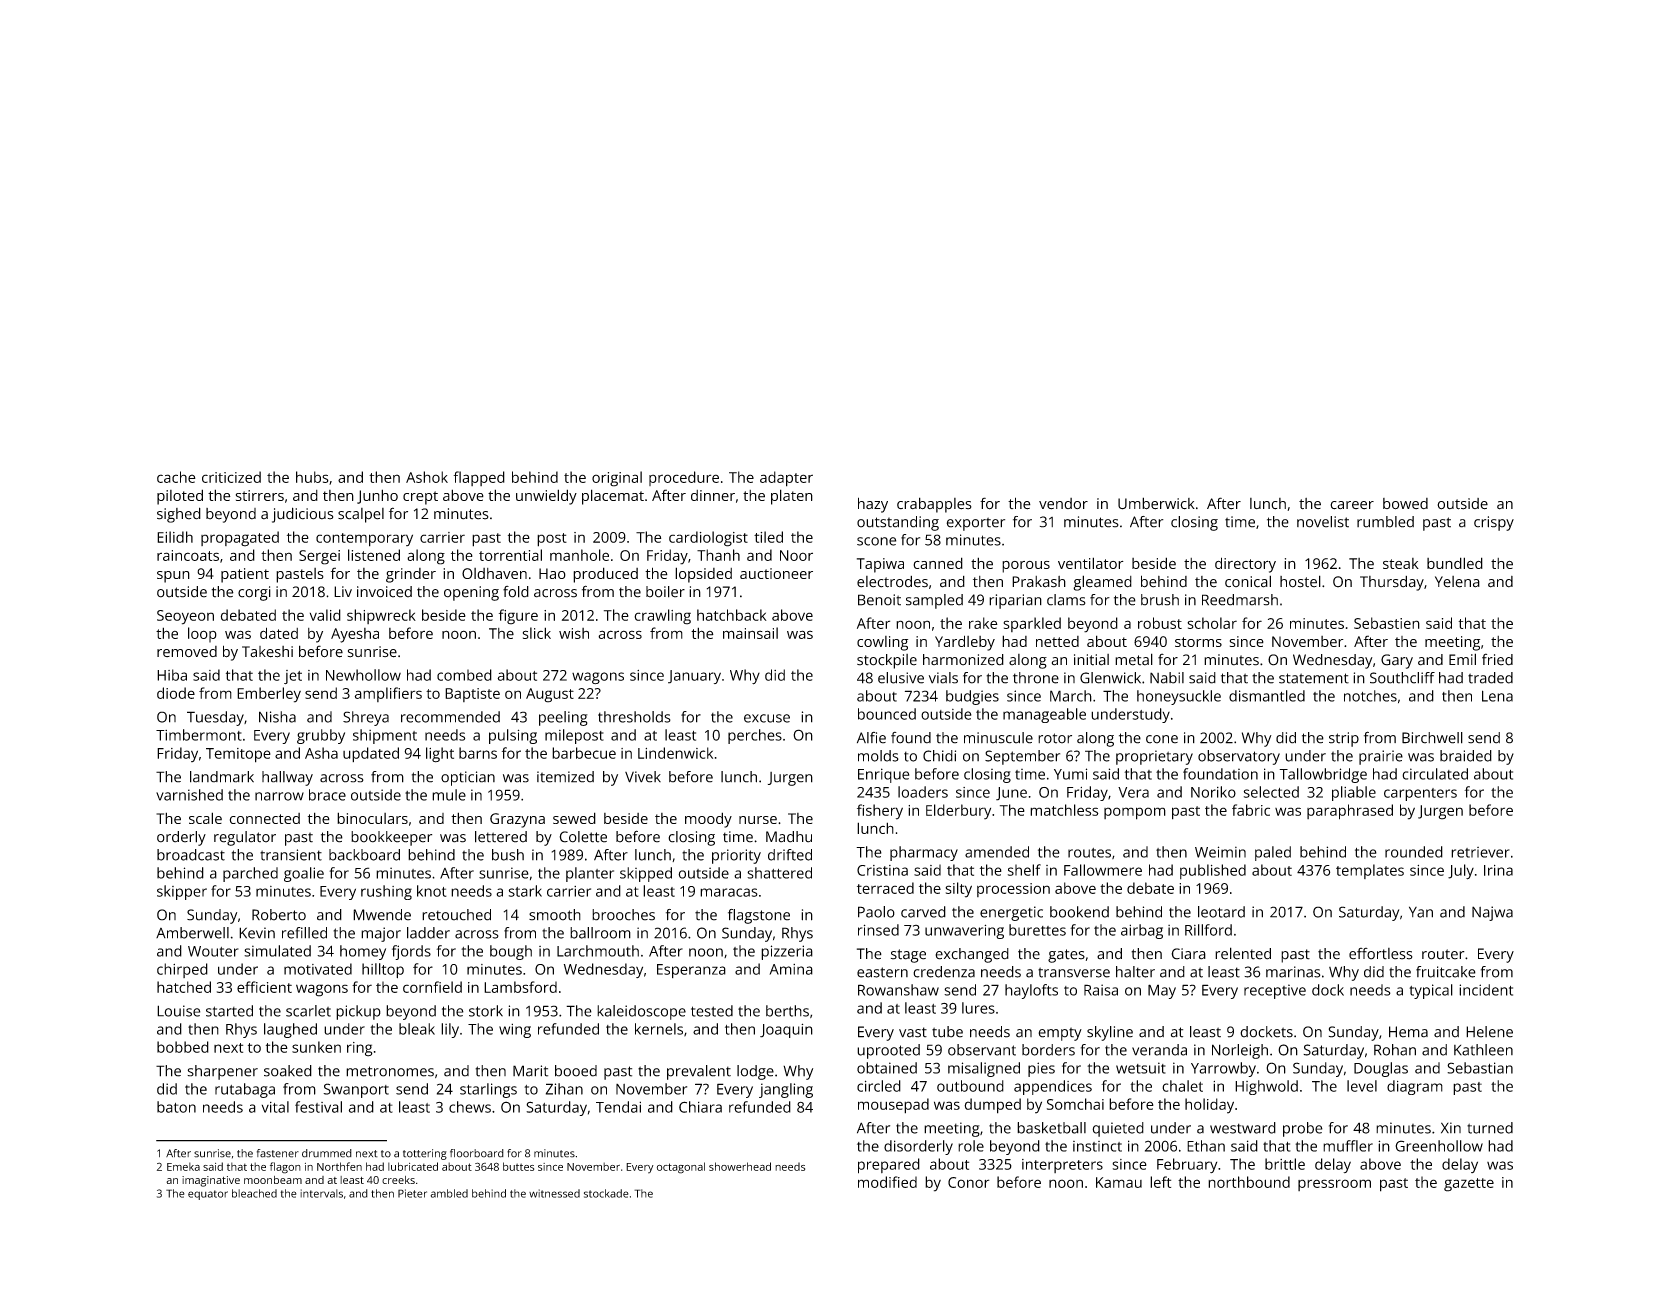 The height and width of the screenshot is (1290, 1670). Describe the element at coordinates (623, 915) in the screenshot. I see `brooches` at that location.
